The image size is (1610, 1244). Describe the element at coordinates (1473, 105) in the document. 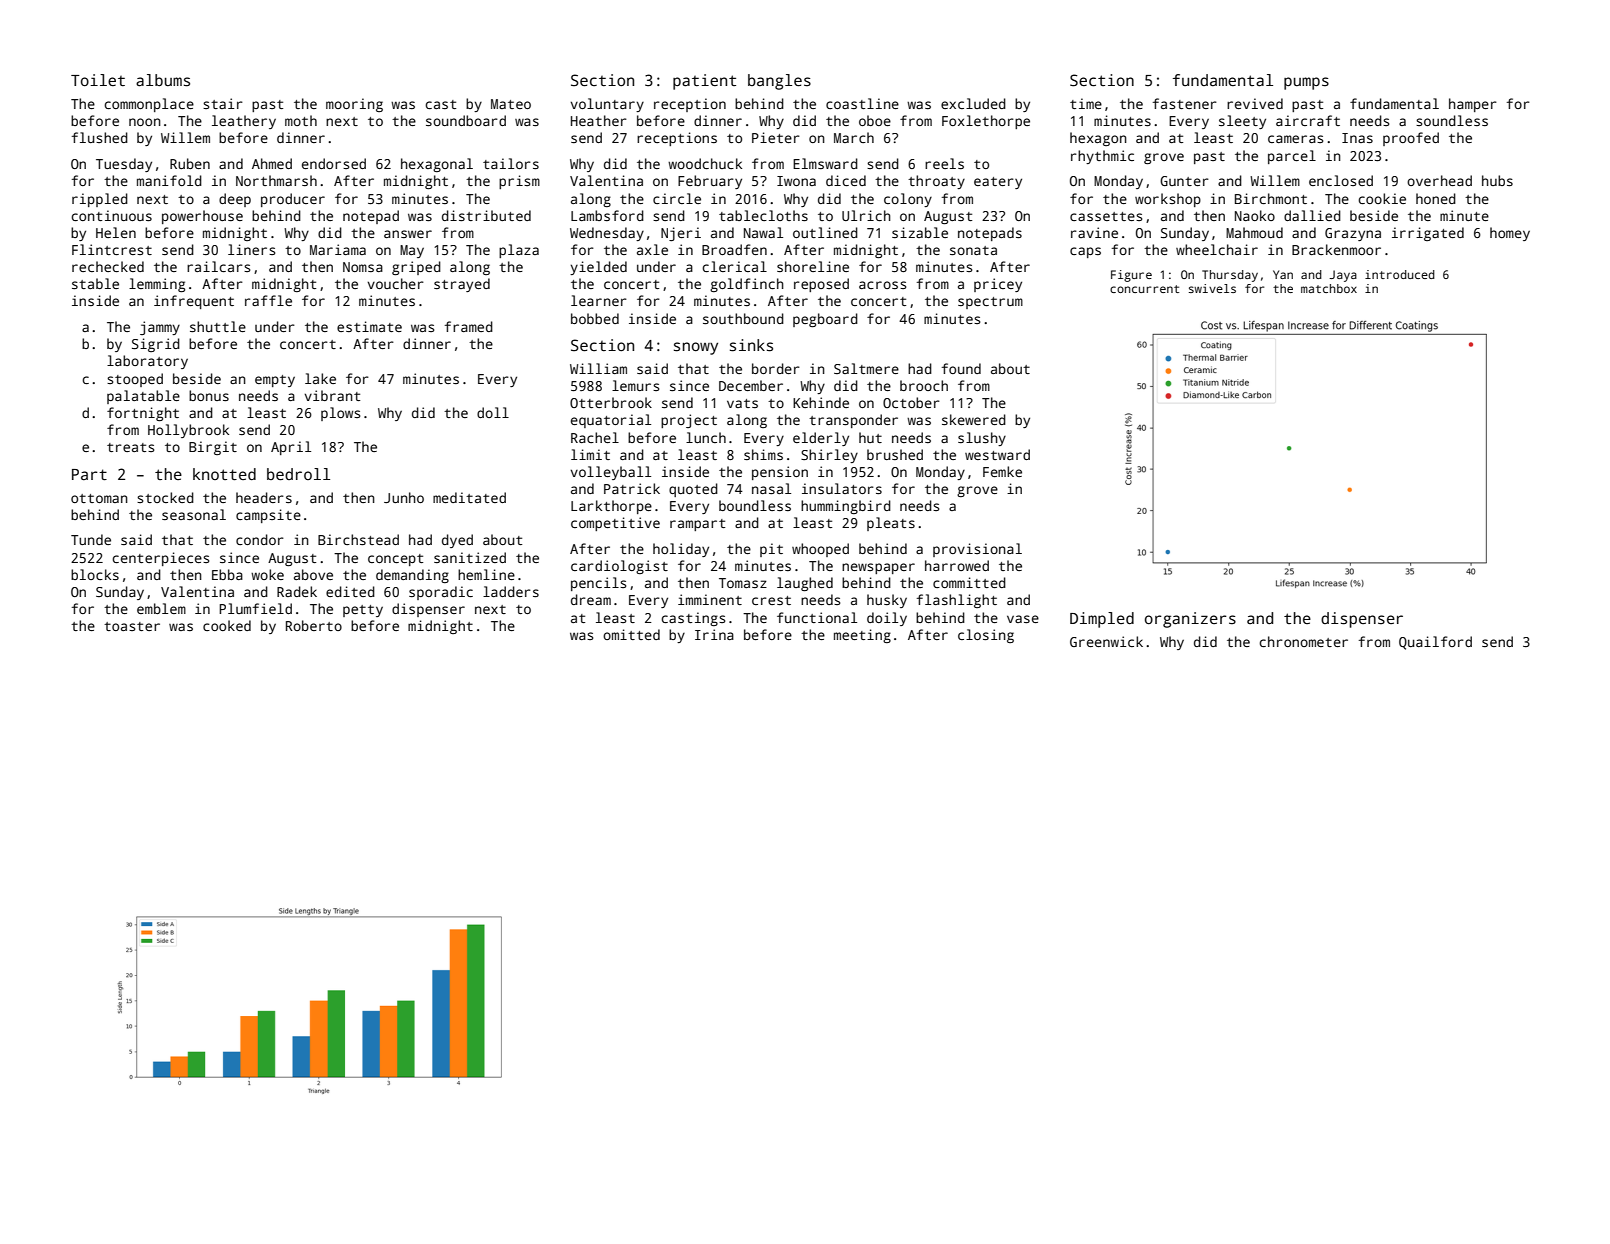

I see `hamper` at that location.
